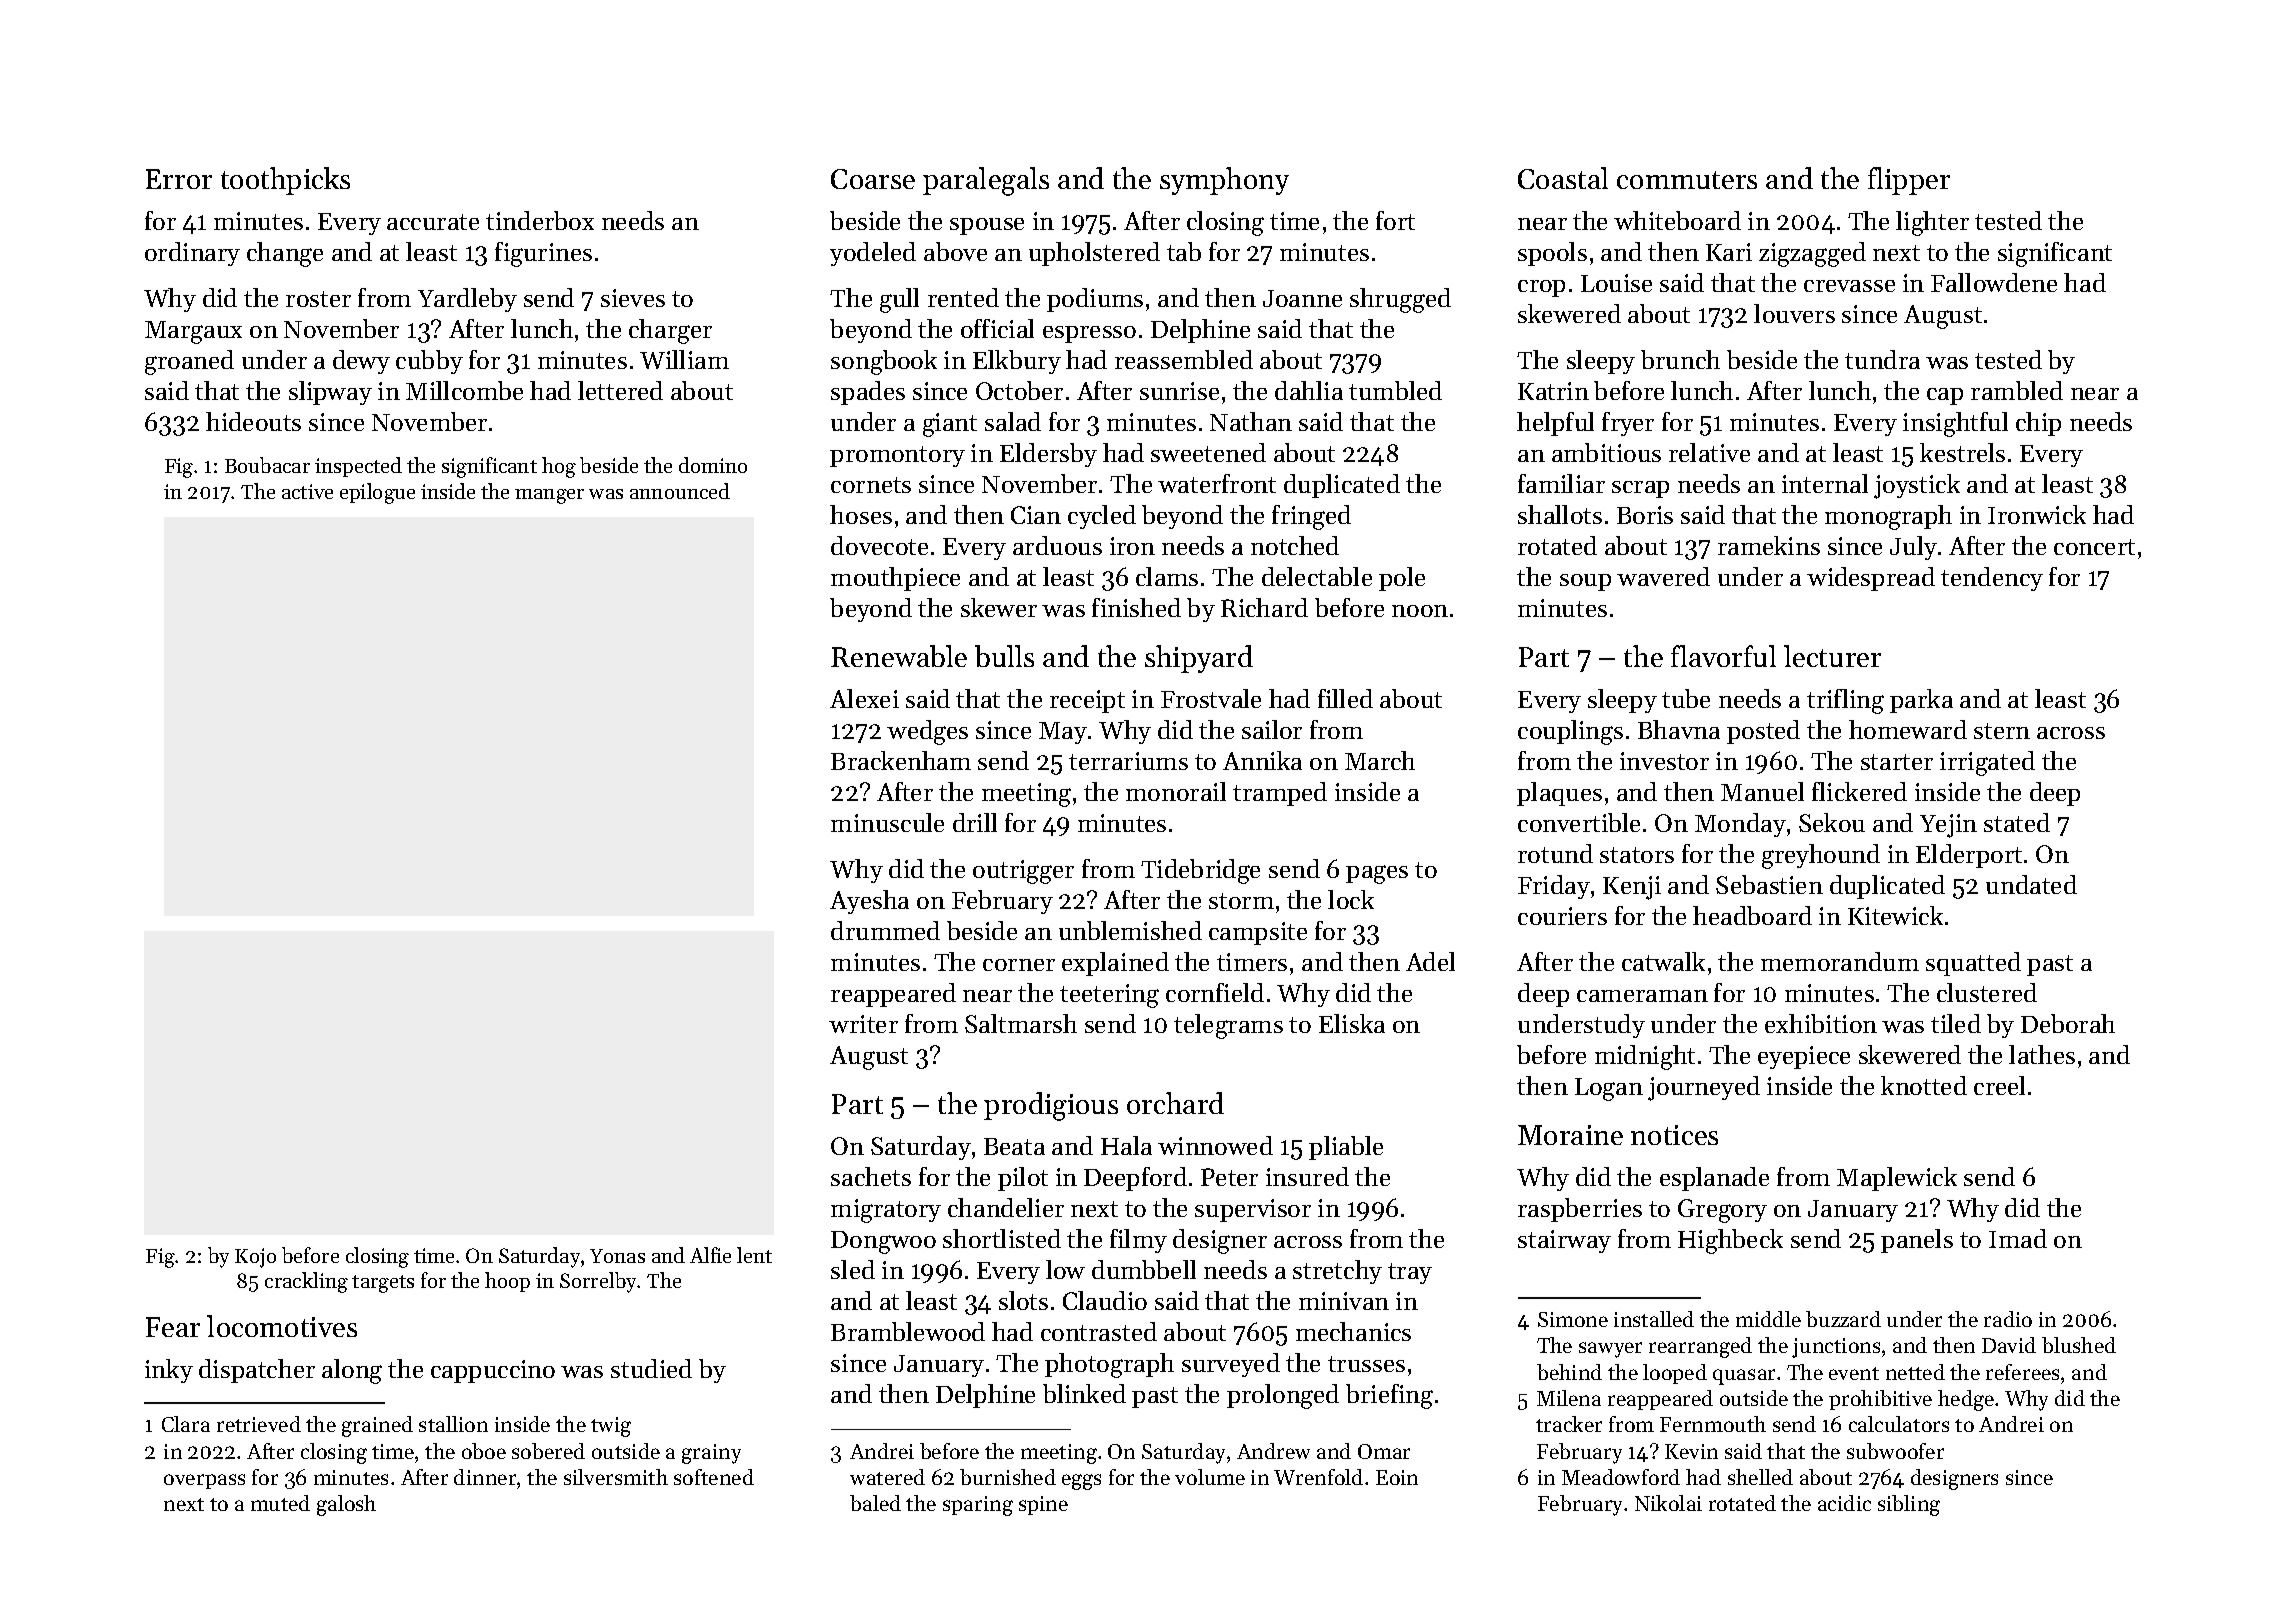  What do you see at coordinates (1913, 548) in the screenshot?
I see `July` at bounding box center [1913, 548].
